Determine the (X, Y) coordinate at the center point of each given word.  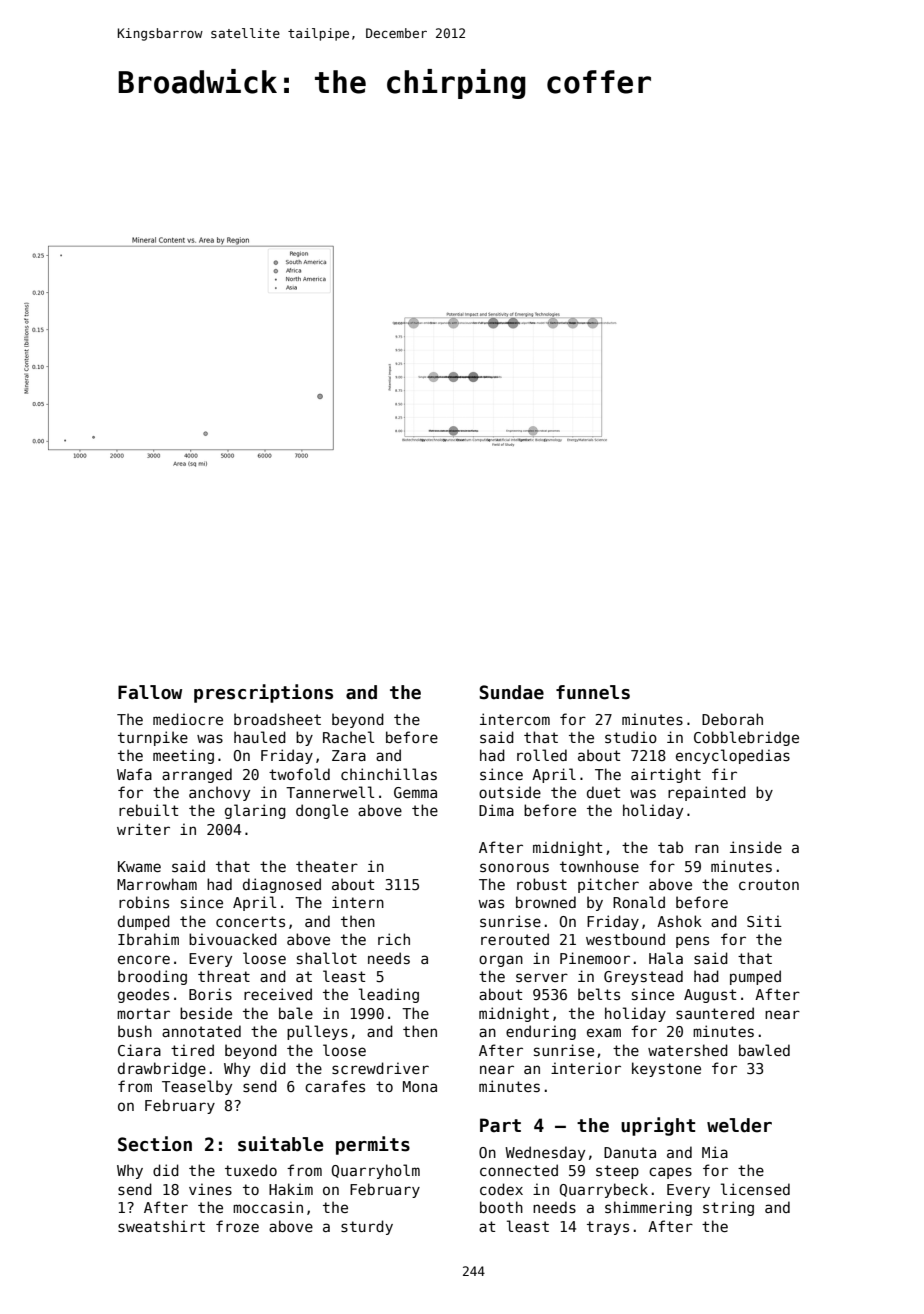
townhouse (599, 866)
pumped (755, 977)
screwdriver (380, 1068)
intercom (515, 719)
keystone (666, 1069)
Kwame (139, 866)
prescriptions (263, 693)
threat (224, 976)
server (542, 977)
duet (603, 792)
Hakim (291, 1189)
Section (155, 1144)
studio (631, 737)
